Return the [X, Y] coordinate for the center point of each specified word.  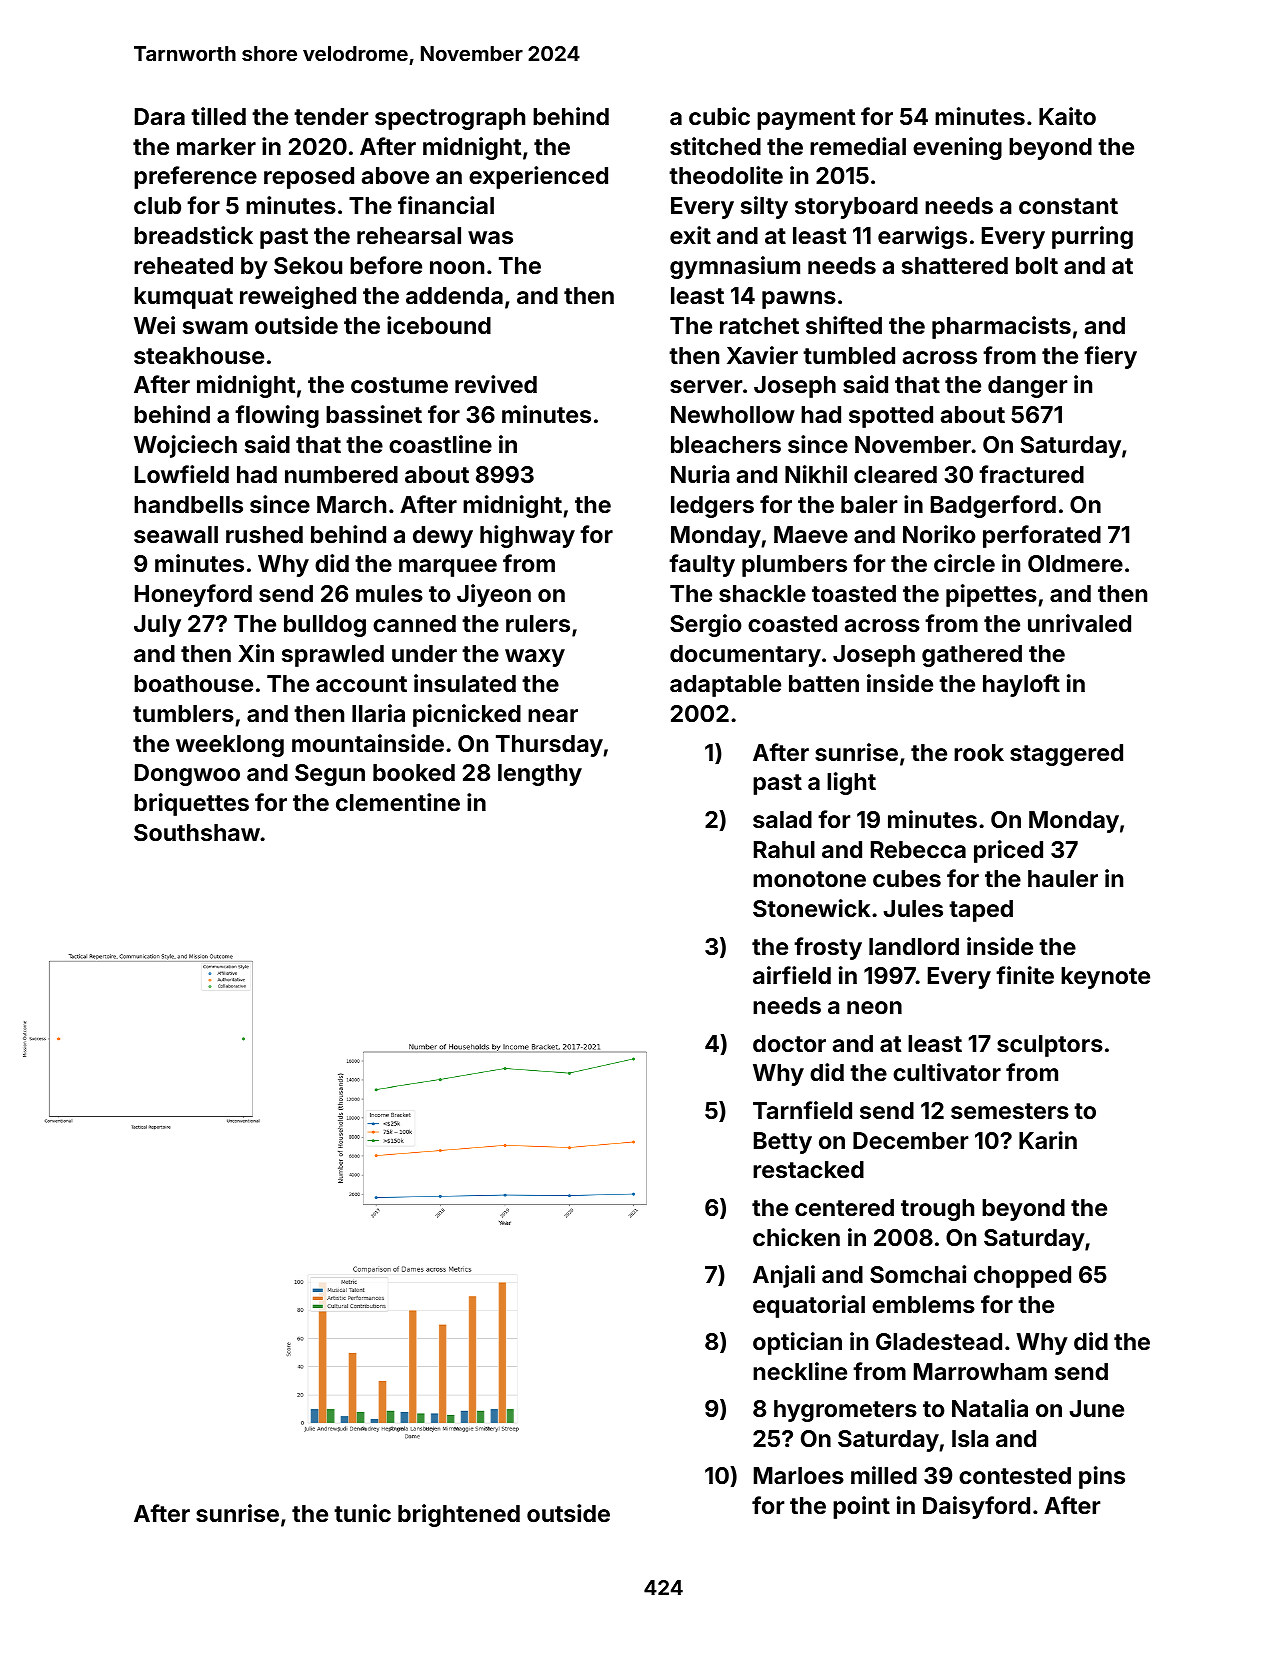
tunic [362, 1513]
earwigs [922, 237]
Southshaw [197, 832]
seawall [176, 534]
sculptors [1050, 1046]
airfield [792, 975]
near [553, 715]
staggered [1066, 755]
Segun [330, 775]
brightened [459, 1515]
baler [869, 504]
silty [764, 207]
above [395, 175]
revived [496, 384]
